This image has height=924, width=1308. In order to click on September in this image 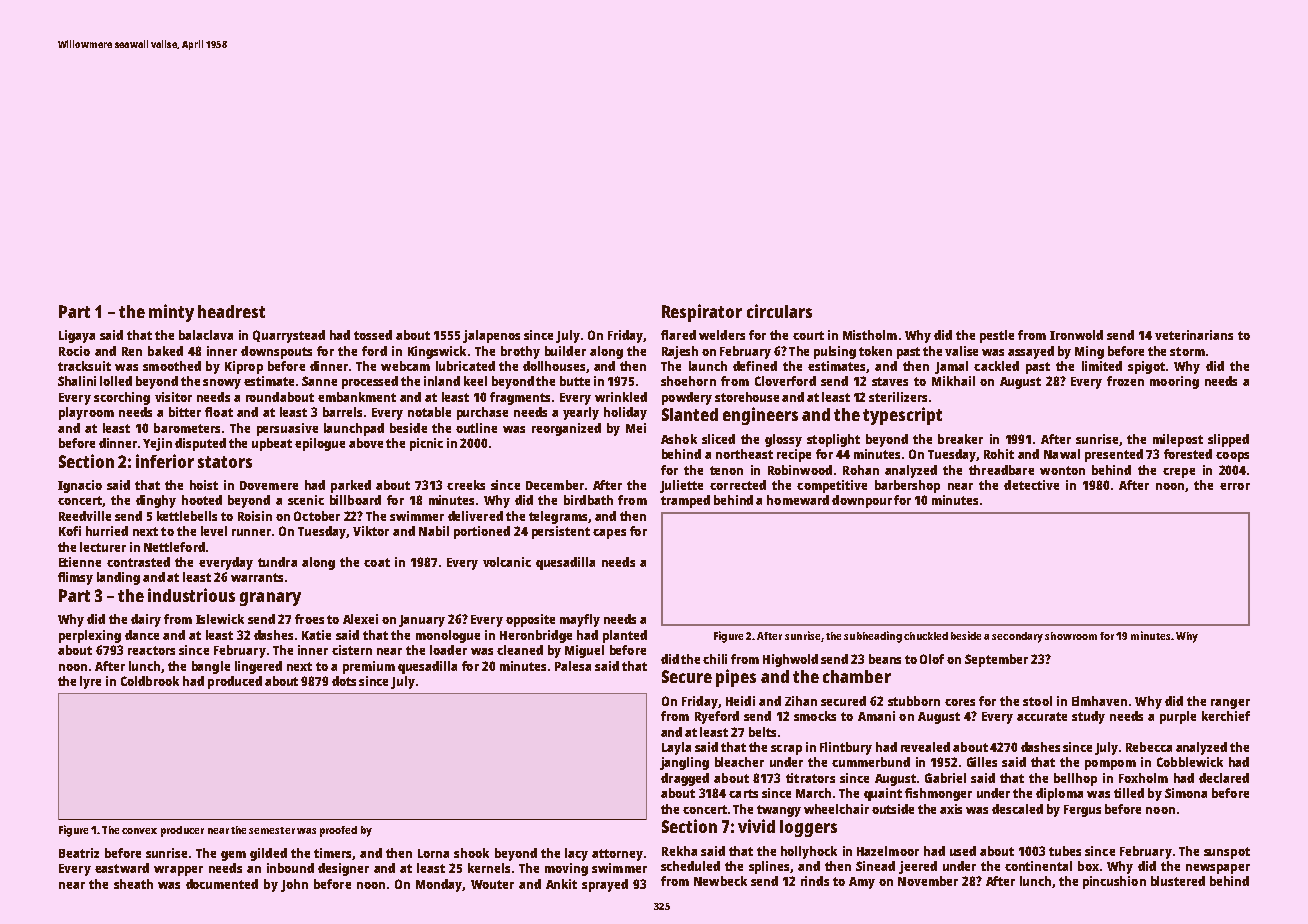, I will do `click(996, 660)`.
